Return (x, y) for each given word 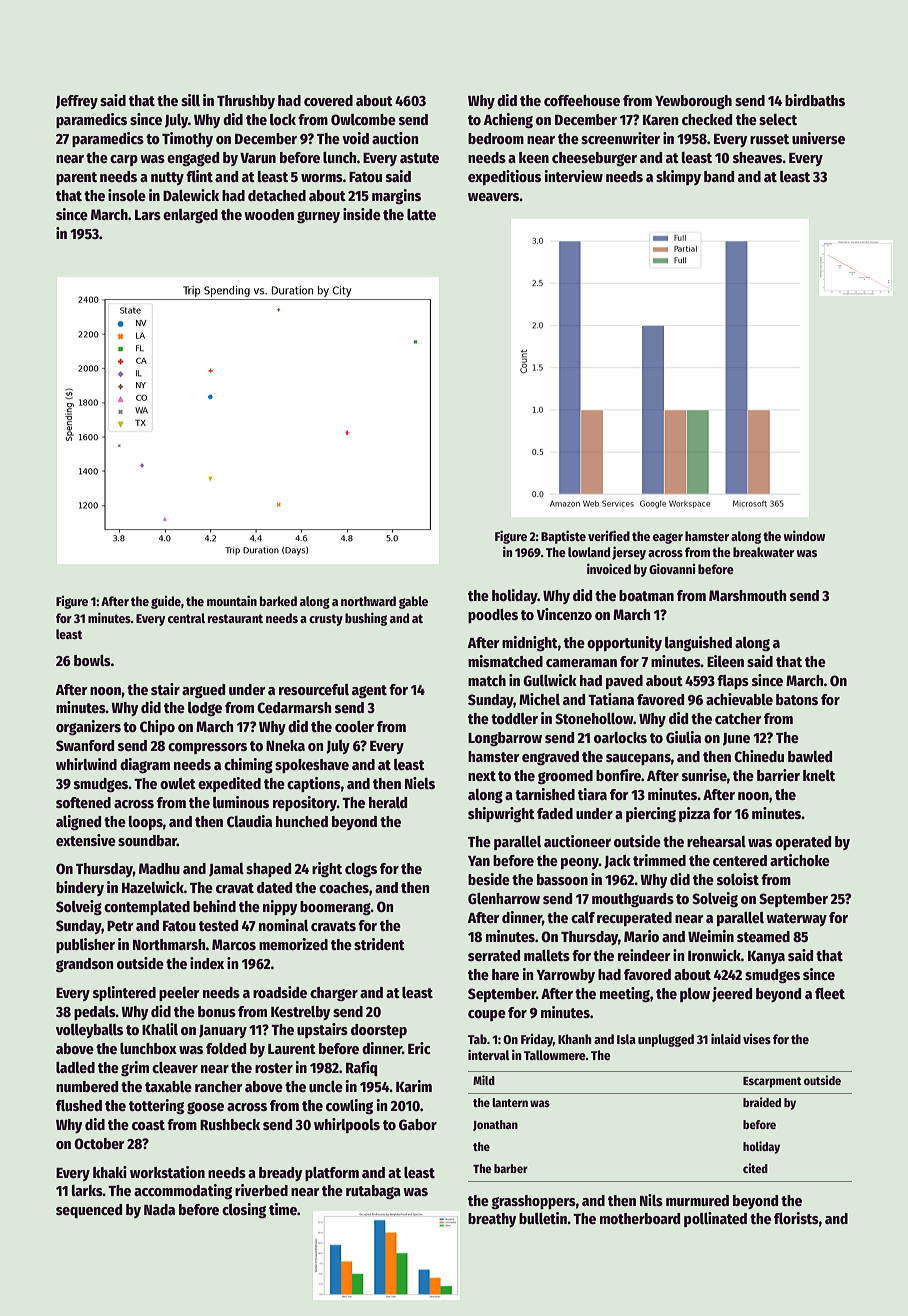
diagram (145, 766)
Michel (539, 699)
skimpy (678, 177)
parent (76, 178)
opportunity (624, 643)
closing (244, 1210)
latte (421, 214)
